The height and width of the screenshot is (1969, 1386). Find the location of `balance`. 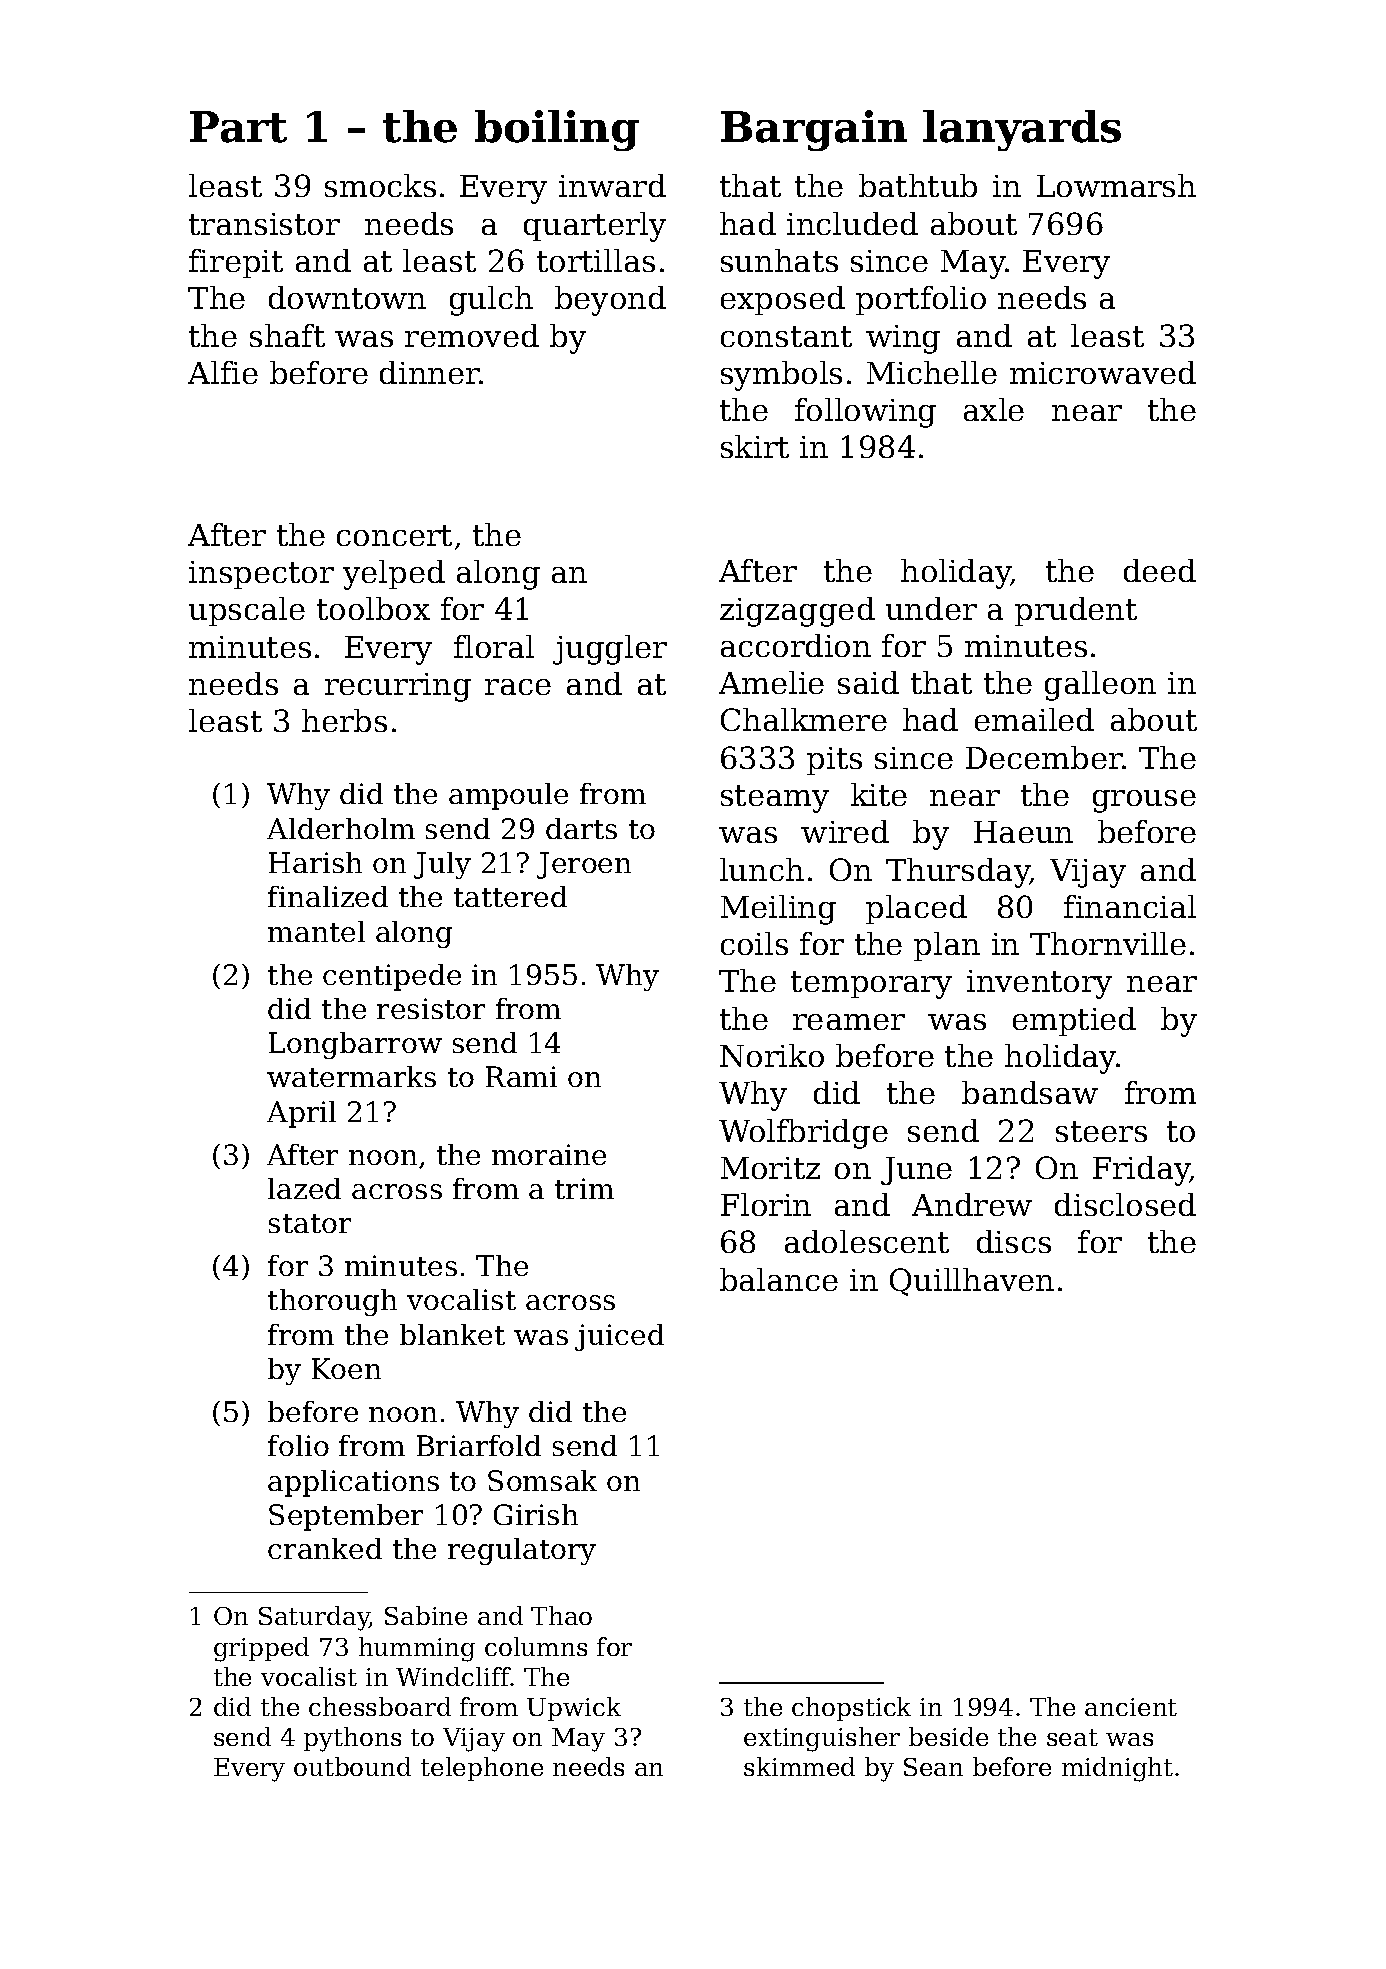

balance is located at coordinates (779, 1279).
